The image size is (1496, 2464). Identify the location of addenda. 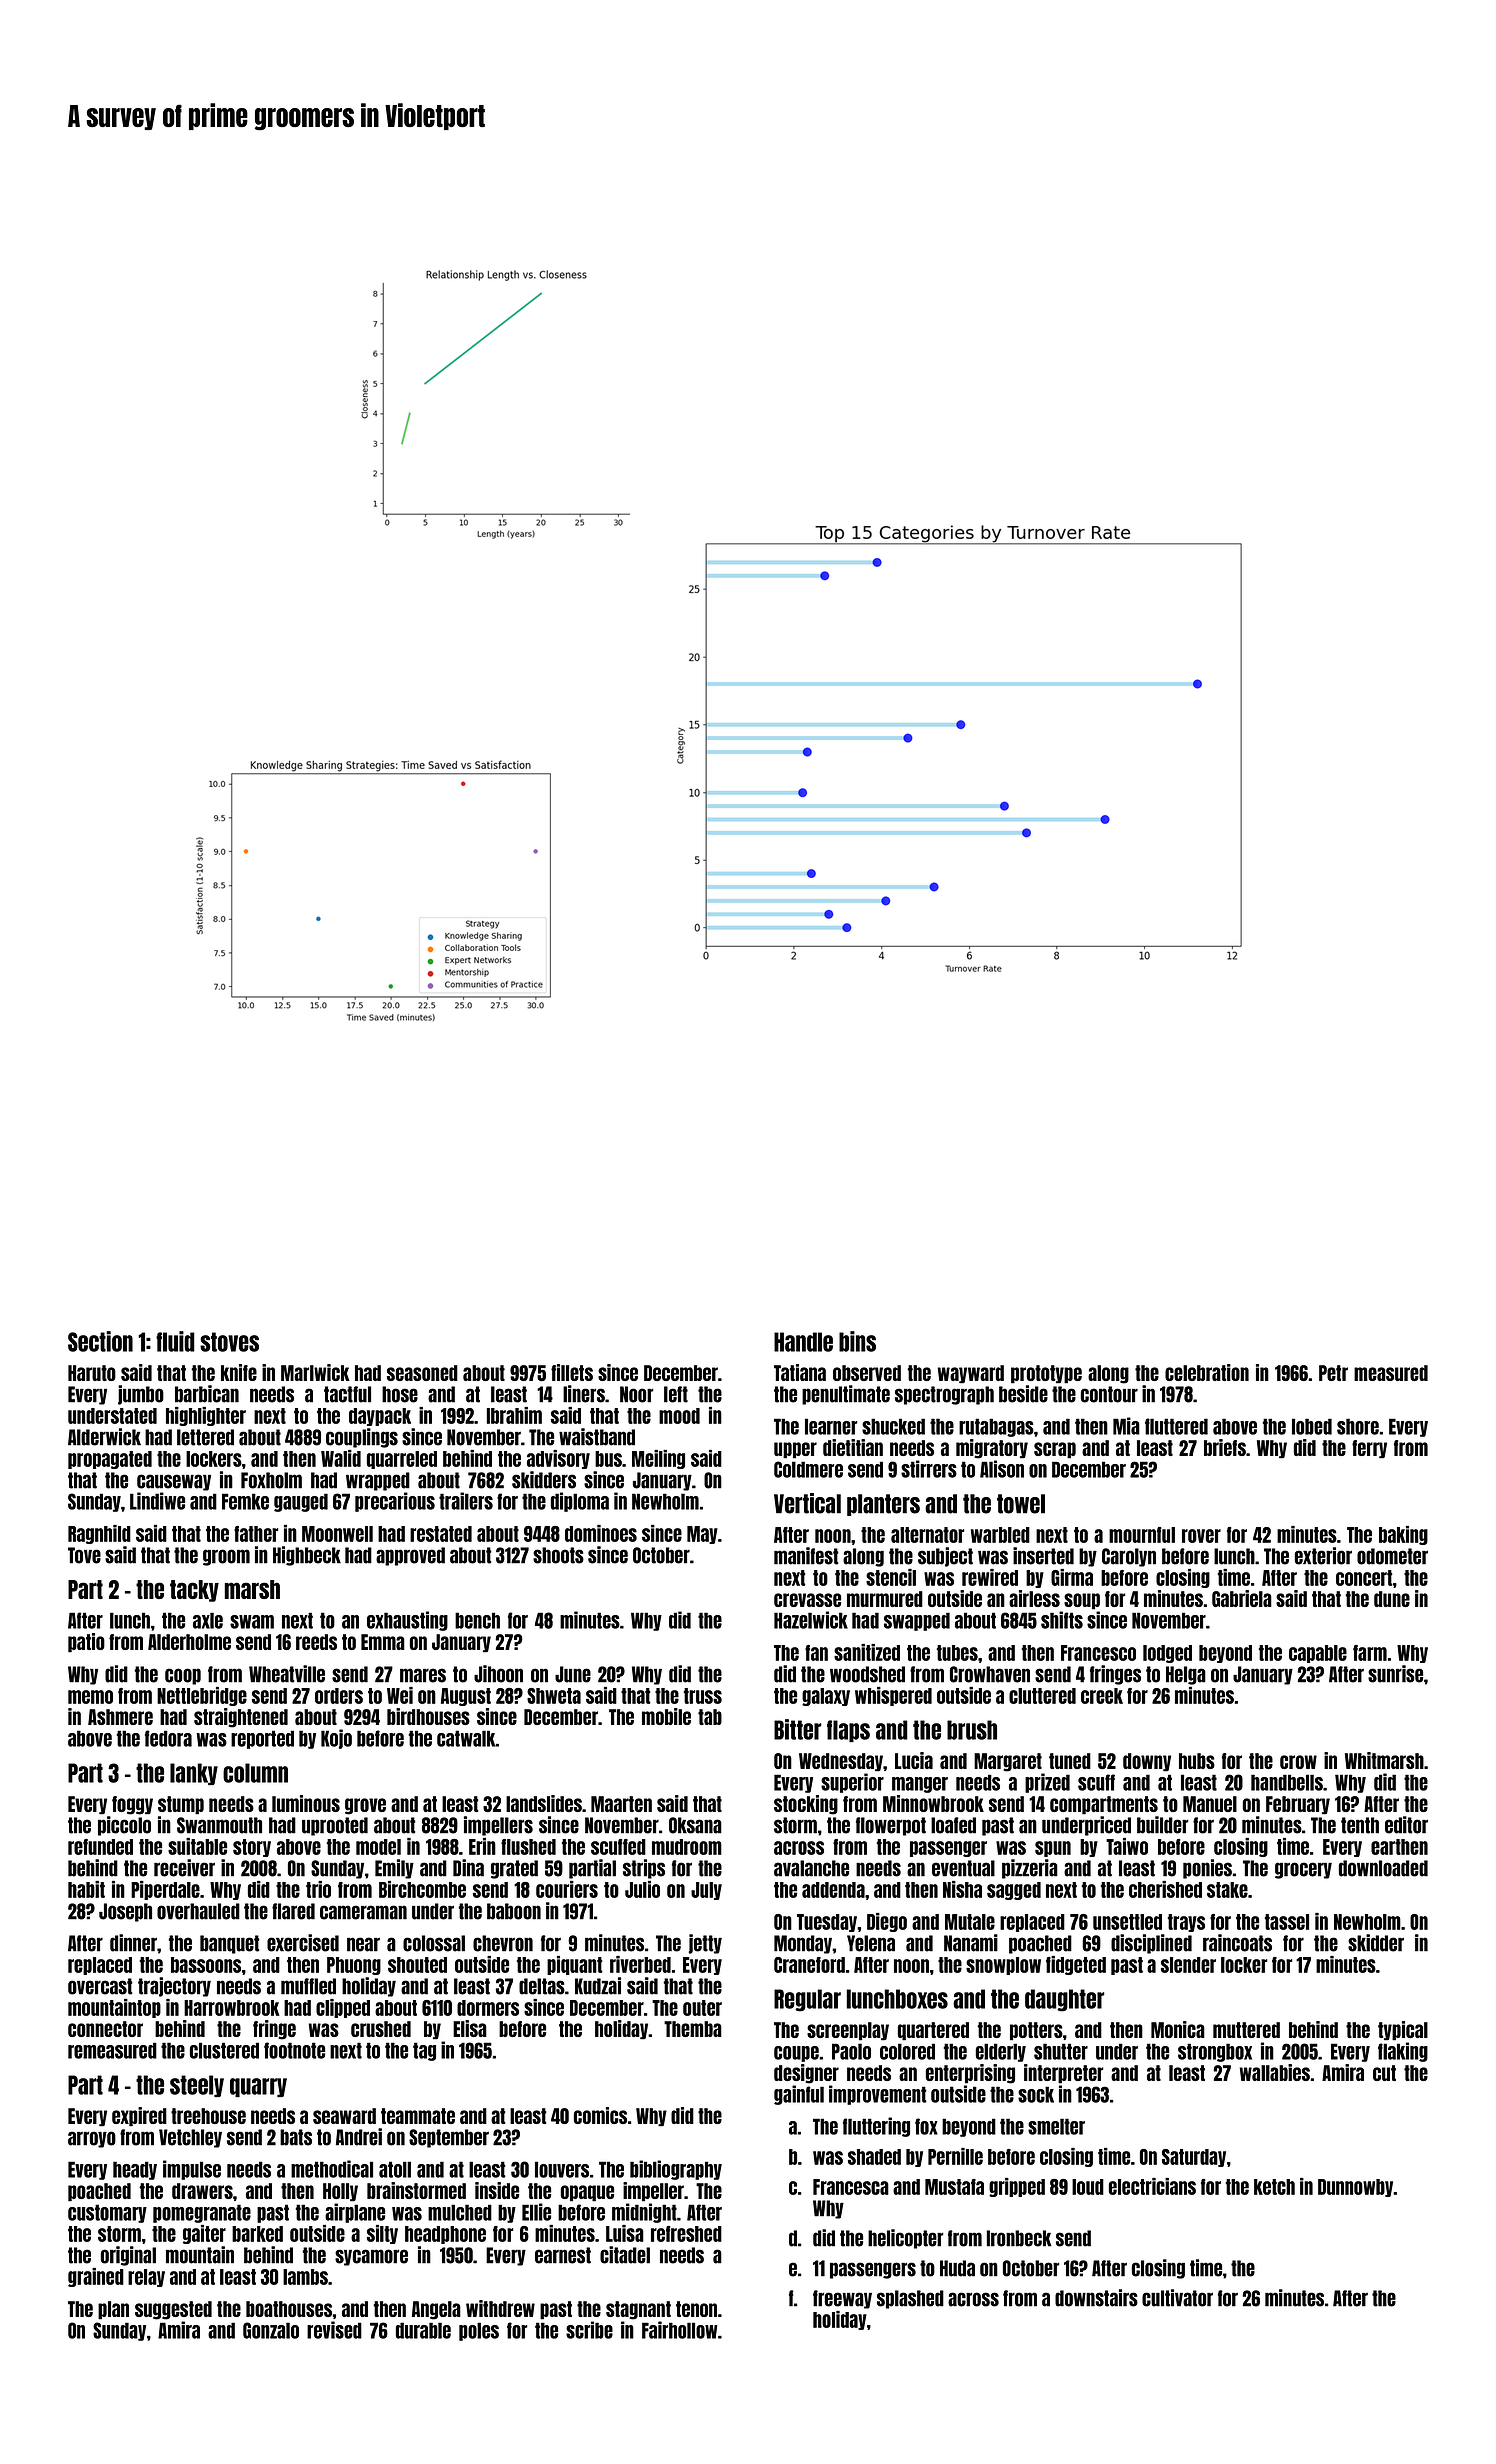
(833, 1890).
